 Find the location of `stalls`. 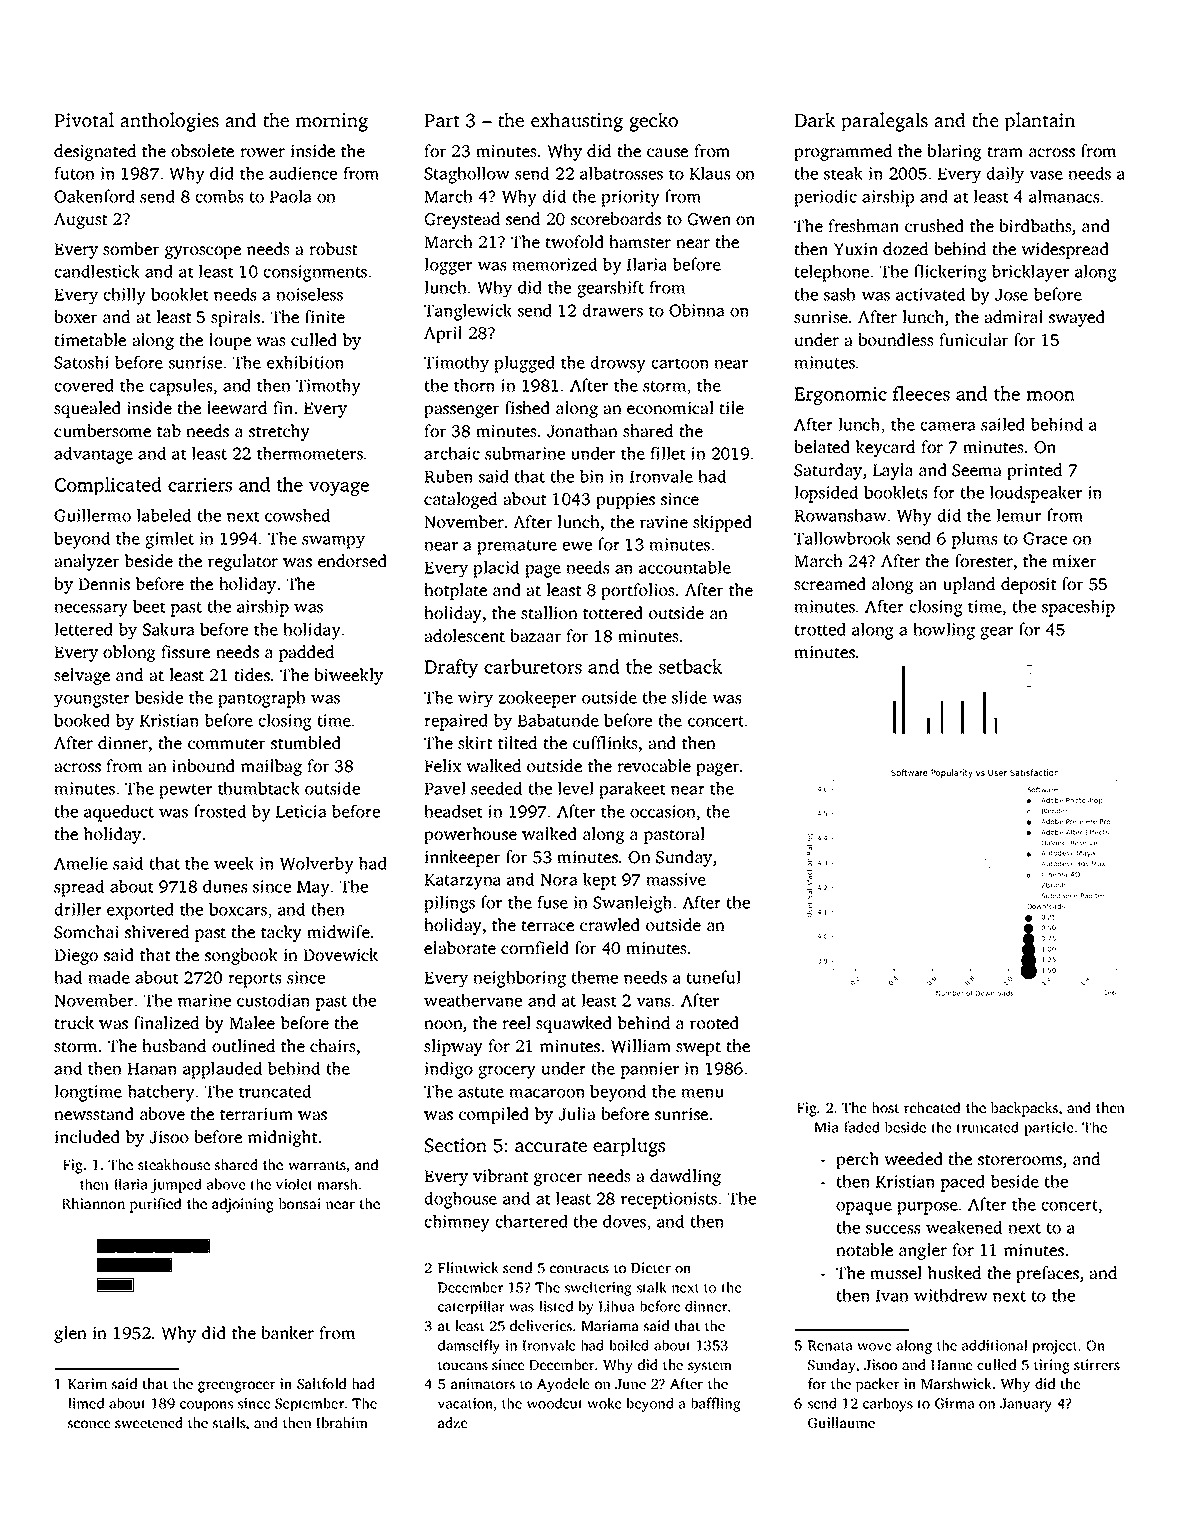

stalls is located at coordinates (229, 1422).
